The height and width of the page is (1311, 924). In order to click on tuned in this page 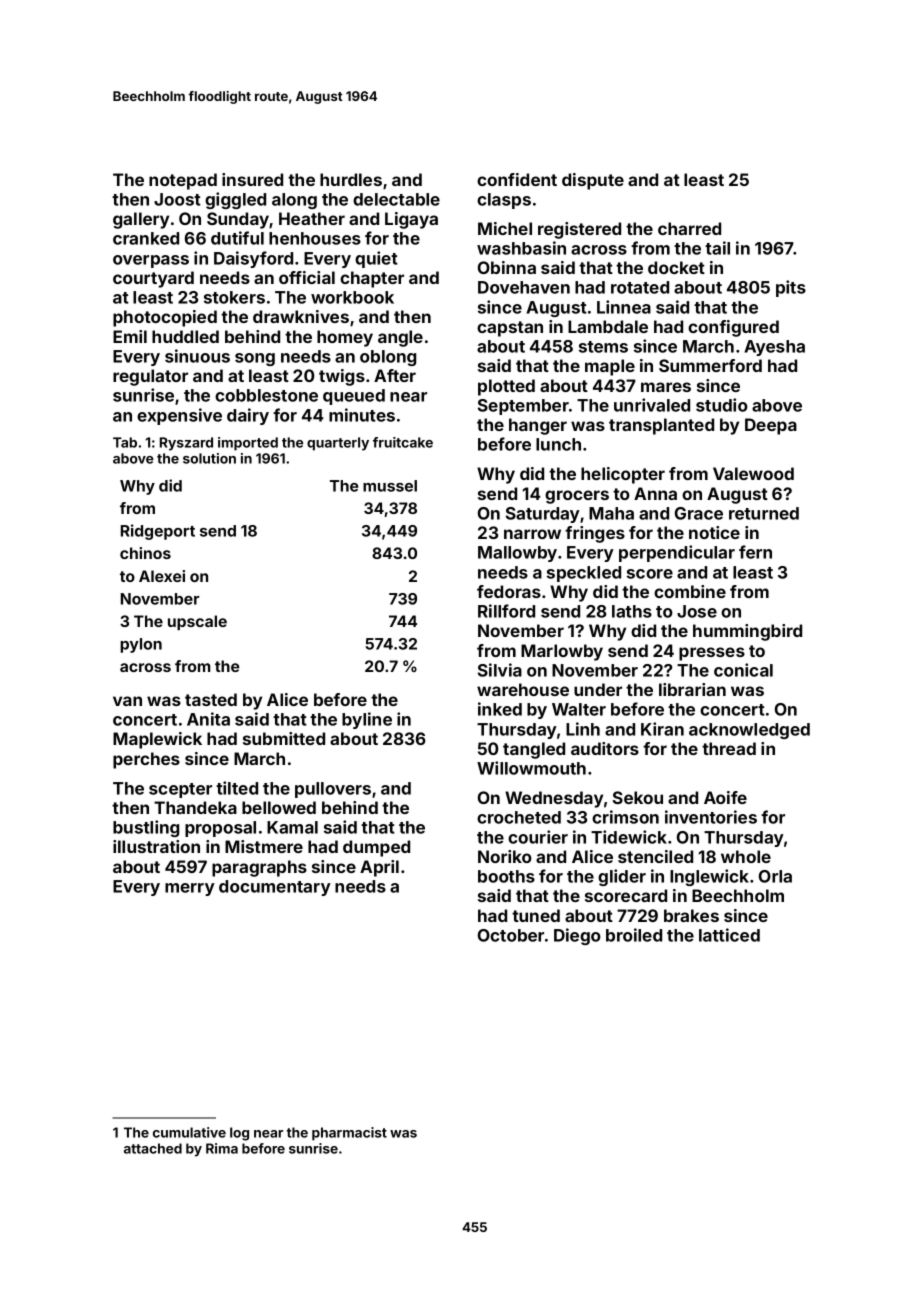, I will do `click(536, 915)`.
